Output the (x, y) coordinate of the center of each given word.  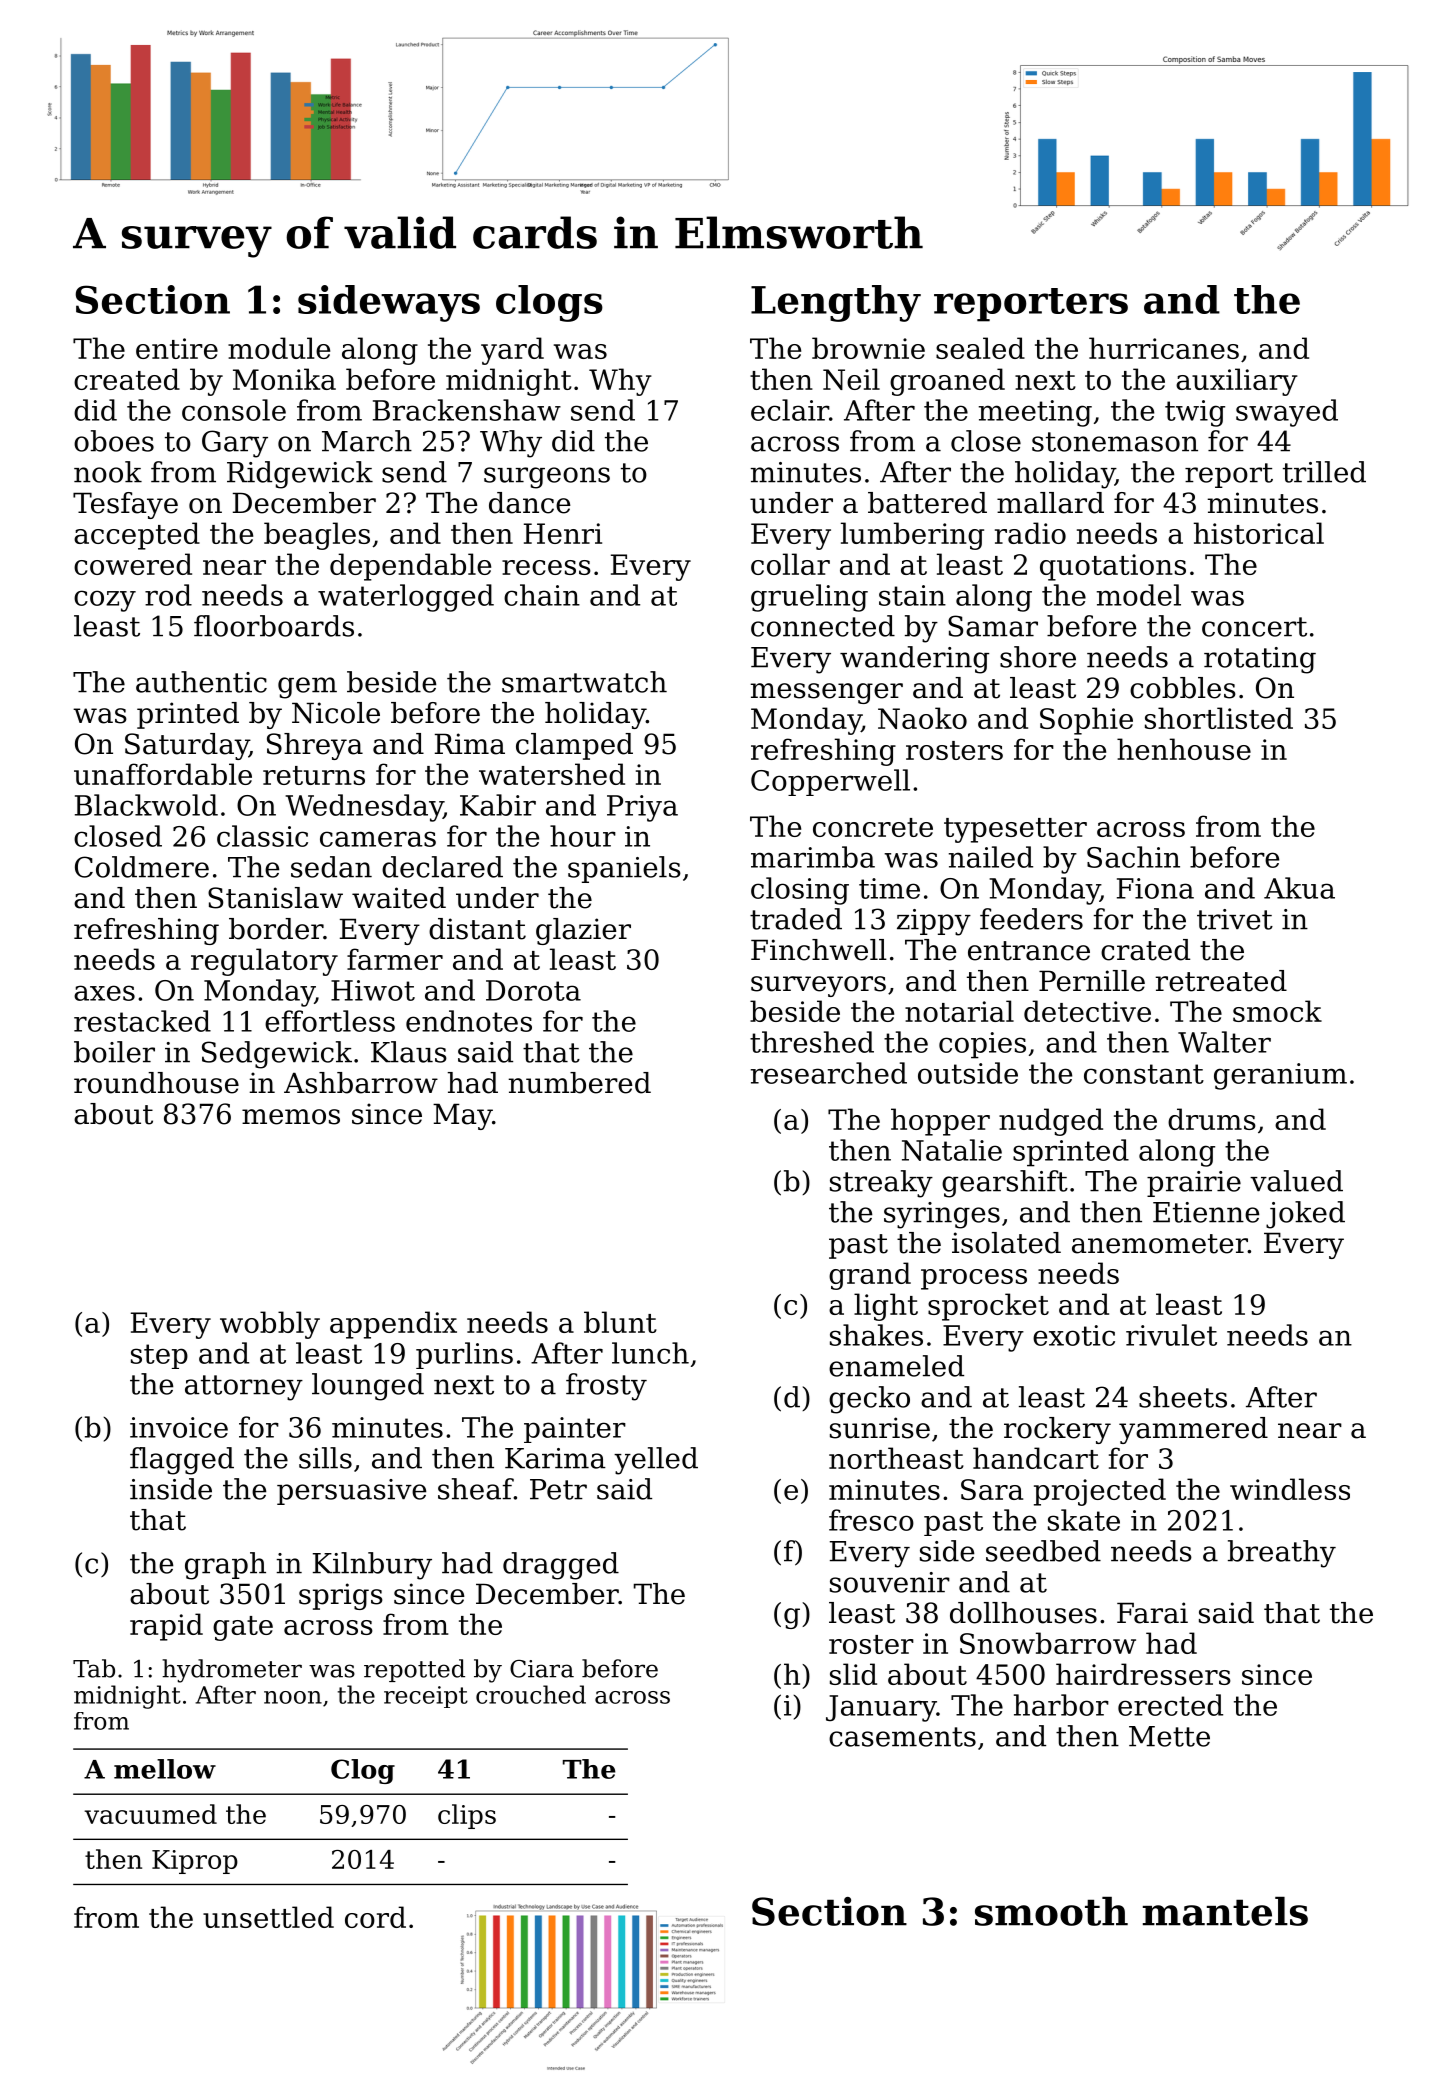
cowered (133, 564)
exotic (1074, 1335)
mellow (165, 1769)
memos (291, 1117)
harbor (1061, 1705)
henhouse (1184, 749)
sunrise (880, 1428)
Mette (1169, 1736)
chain (542, 595)
